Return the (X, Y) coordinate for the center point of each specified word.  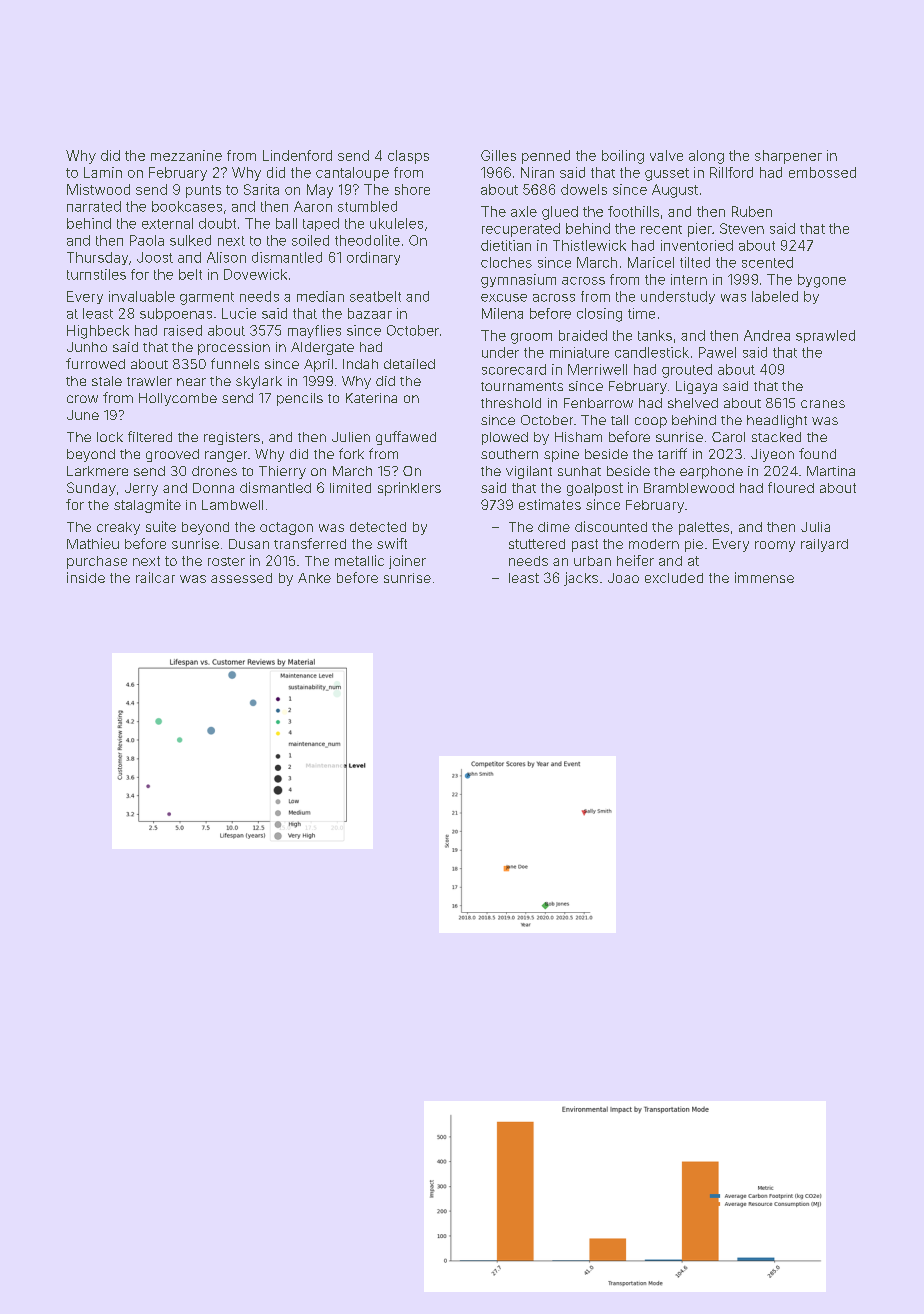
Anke (314, 578)
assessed (241, 578)
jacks (581, 579)
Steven (742, 228)
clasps (408, 157)
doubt (217, 223)
